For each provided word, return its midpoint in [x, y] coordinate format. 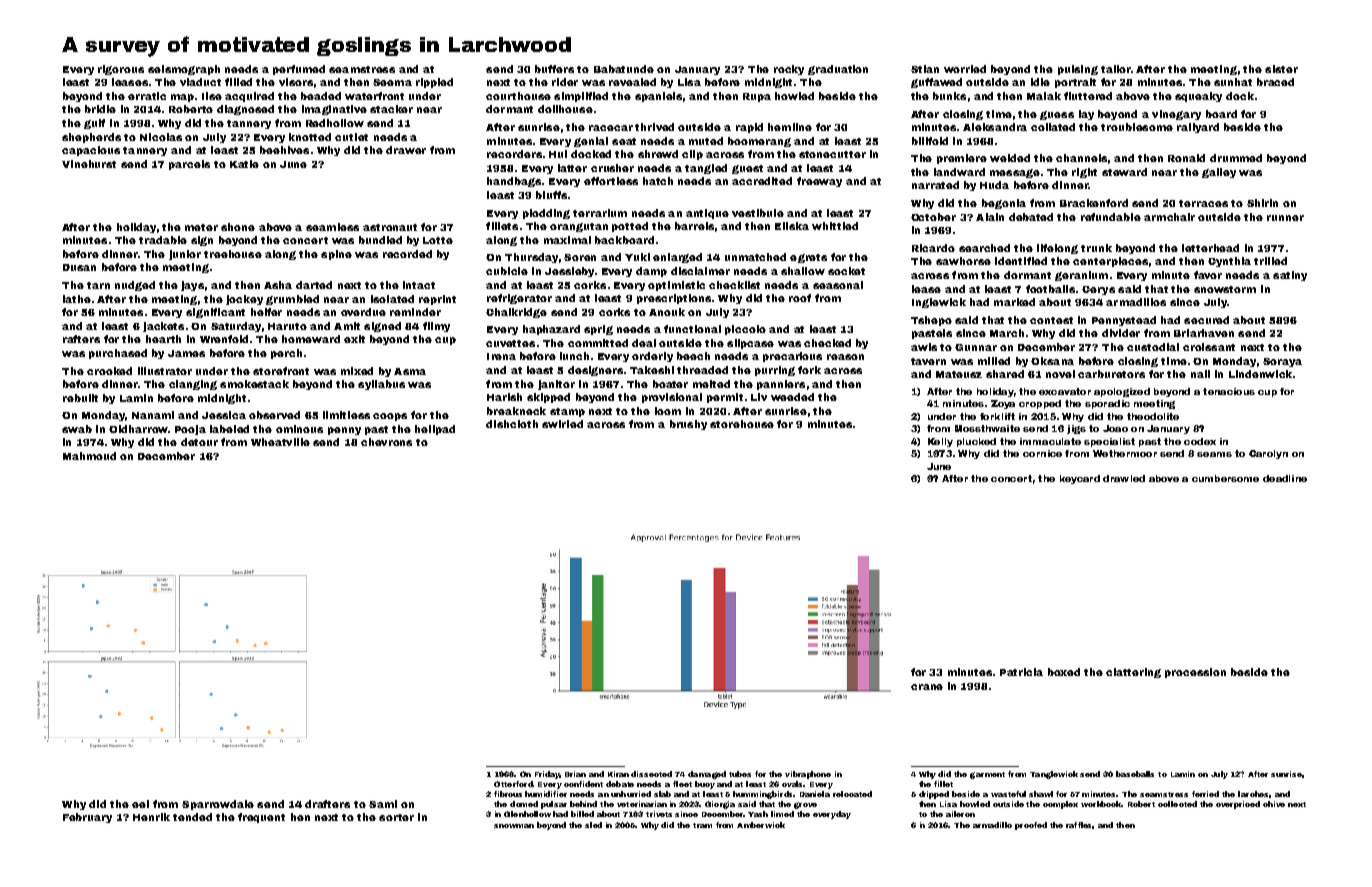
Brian [575, 774]
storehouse [742, 424]
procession [1195, 673]
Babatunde [624, 69]
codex [1200, 441]
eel [140, 804]
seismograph [184, 70]
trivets [659, 814]
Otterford [513, 784]
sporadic [1107, 404]
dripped [934, 795]
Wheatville [280, 442]
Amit [347, 326]
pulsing [1078, 70]
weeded [792, 397]
